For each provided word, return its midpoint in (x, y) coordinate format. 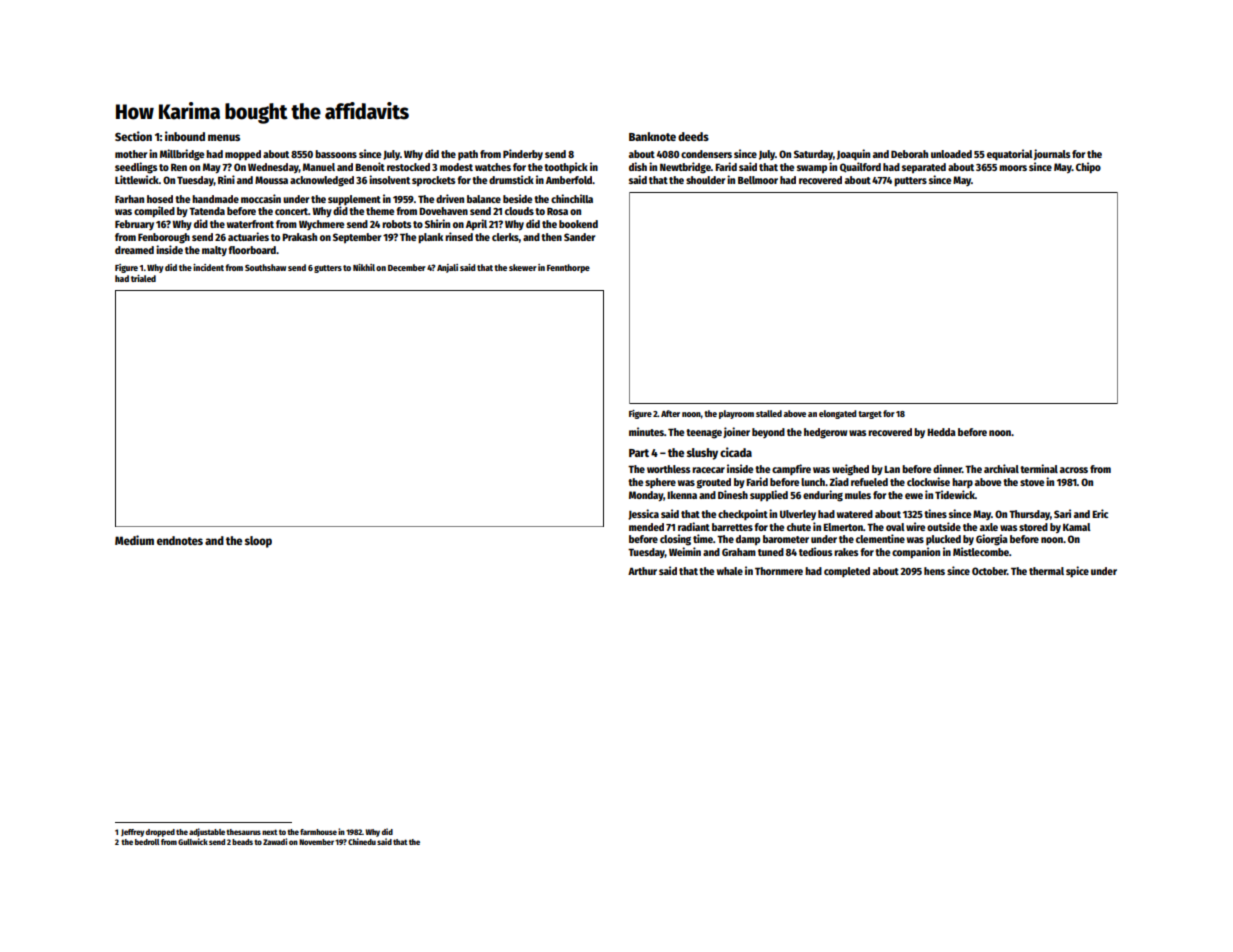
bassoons (336, 154)
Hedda (941, 432)
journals (1052, 154)
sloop (258, 542)
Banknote (652, 136)
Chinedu (362, 841)
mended (646, 527)
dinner (947, 468)
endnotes (180, 540)
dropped (160, 833)
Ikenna (682, 495)
